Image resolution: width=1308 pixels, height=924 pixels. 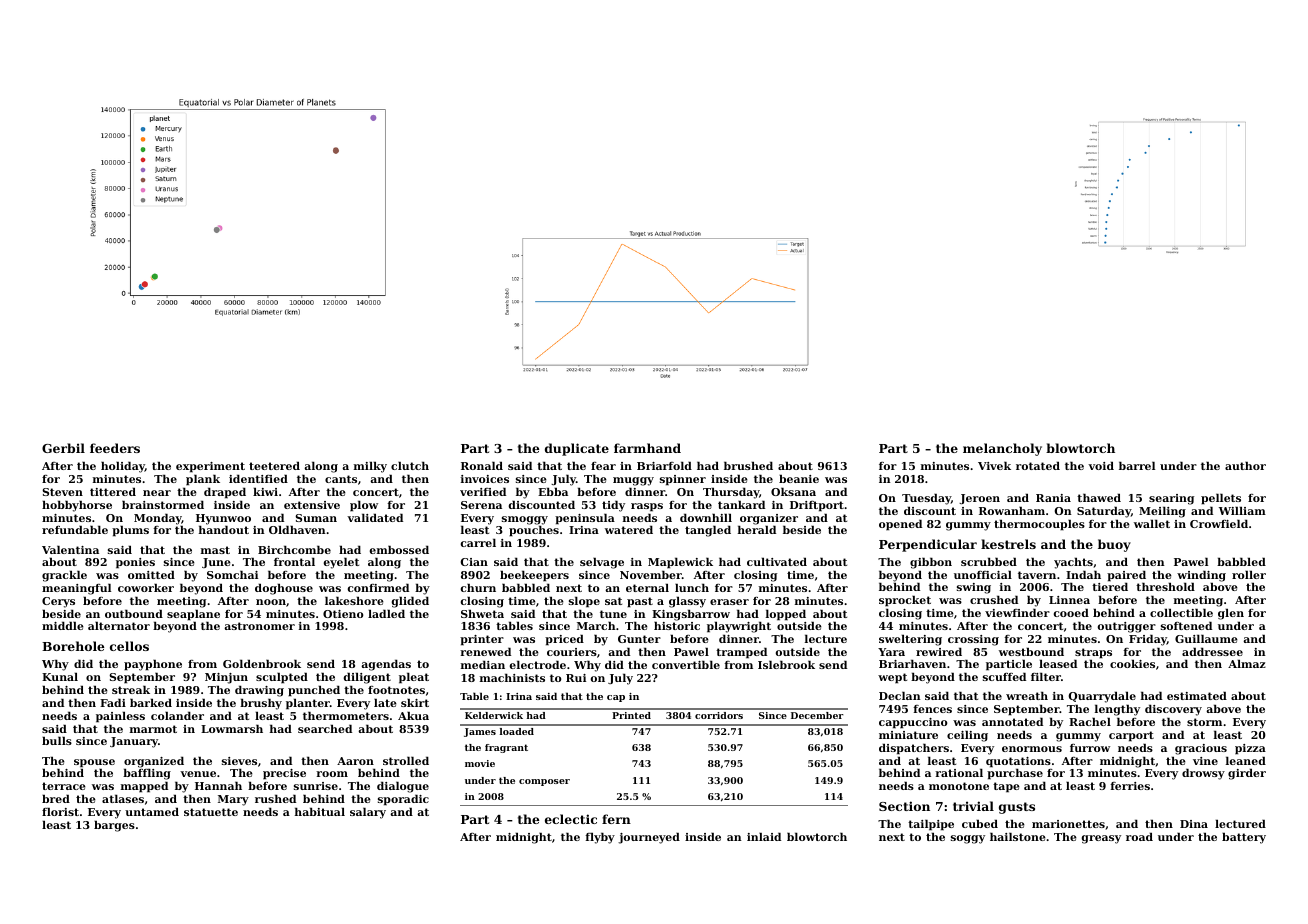 I want to click on threshold, so click(x=1165, y=586).
